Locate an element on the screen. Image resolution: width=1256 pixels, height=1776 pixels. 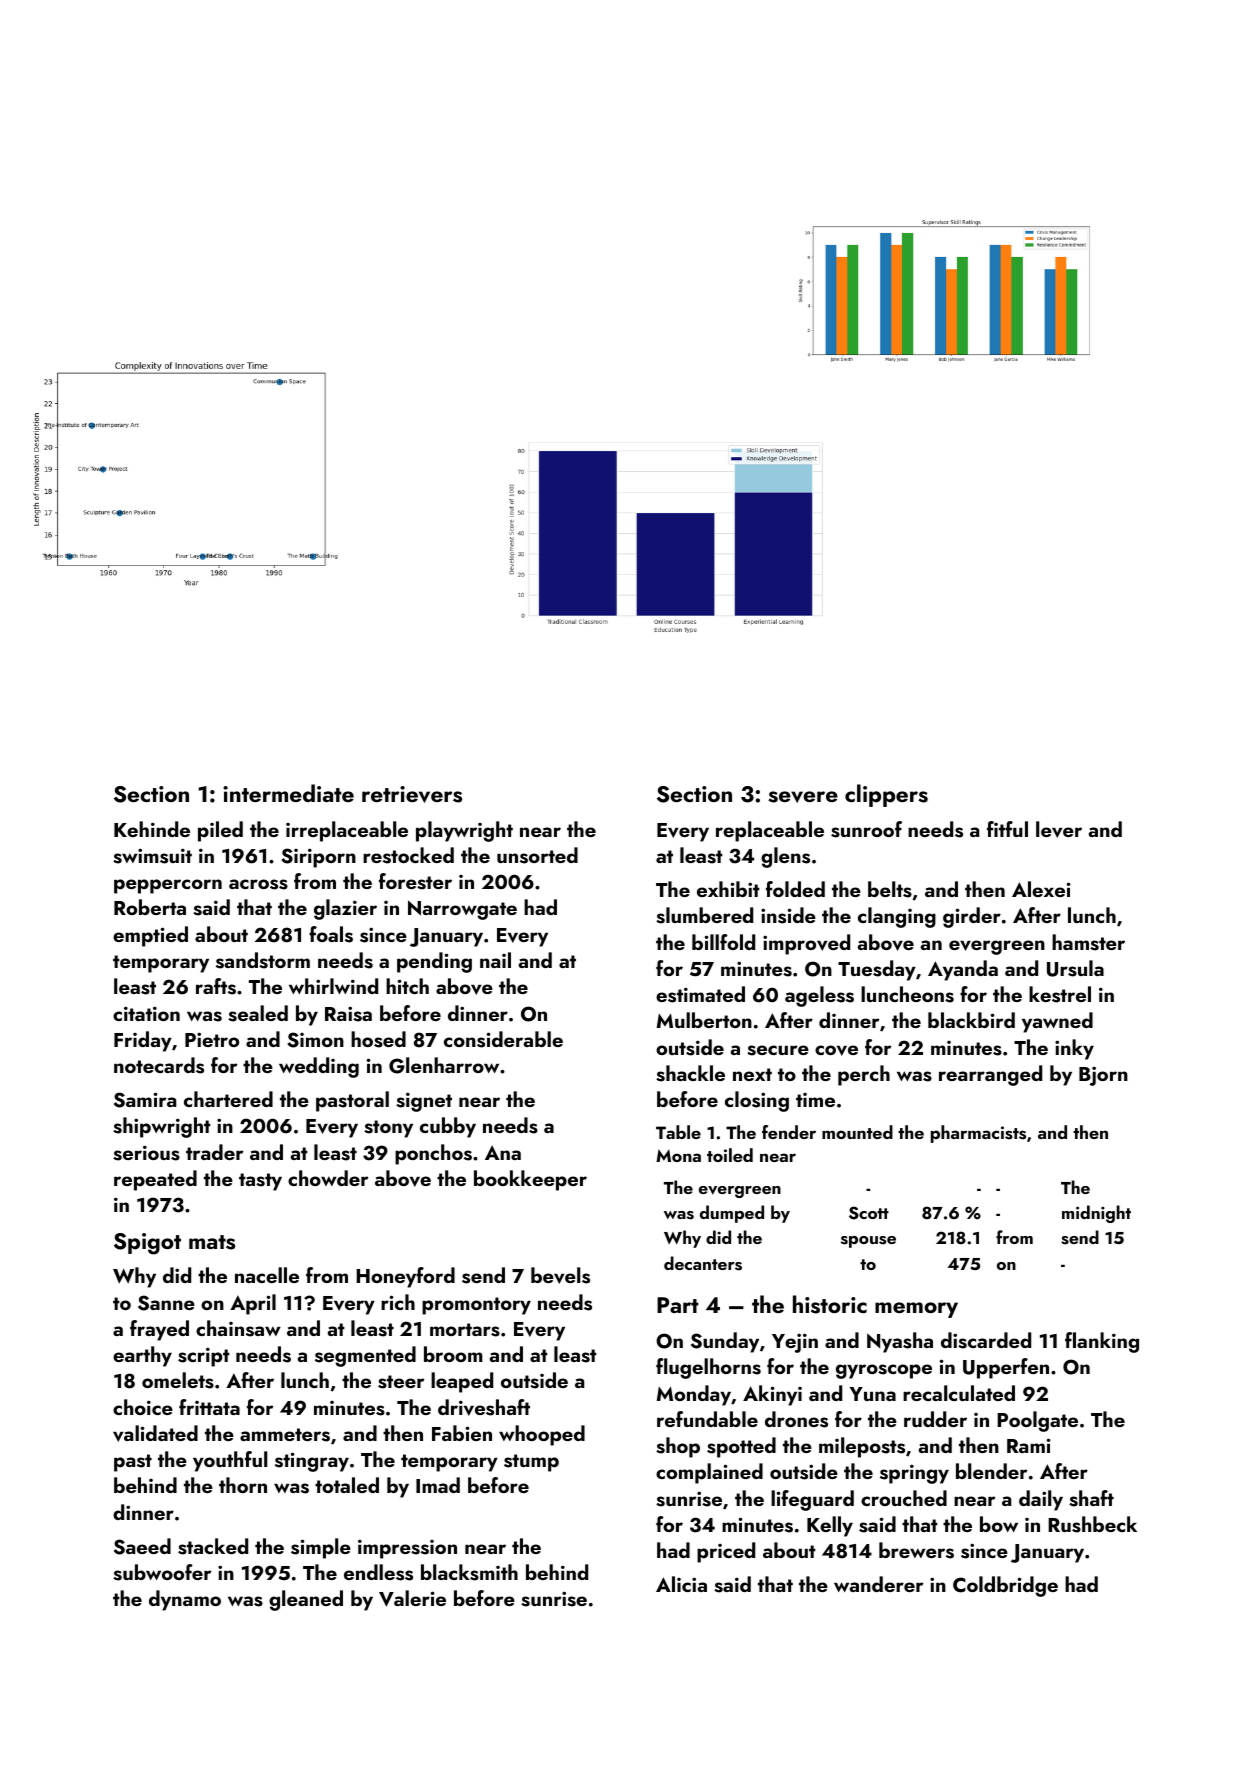
Valerie is located at coordinates (412, 1598).
